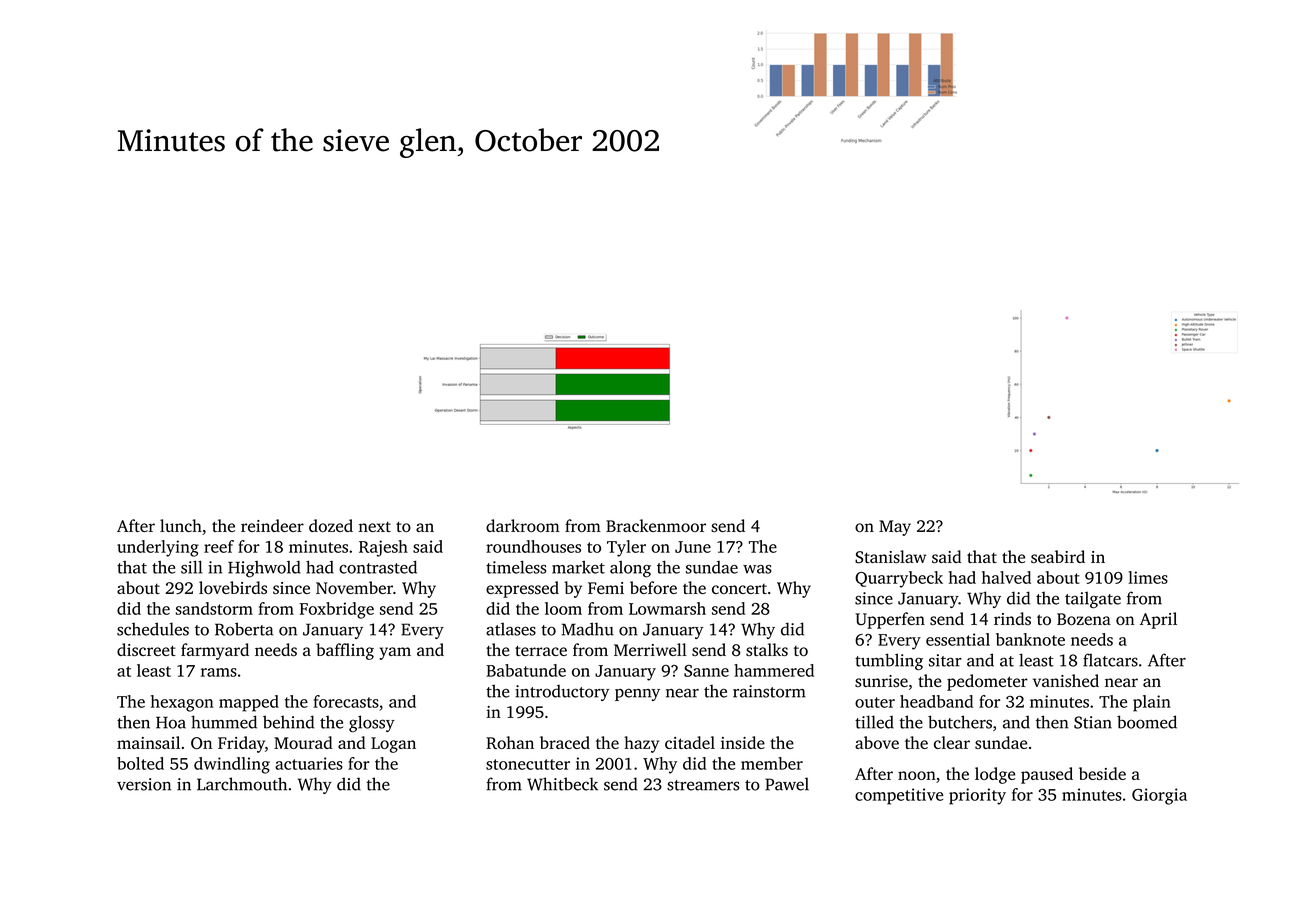 The height and width of the screenshot is (924, 1308). What do you see at coordinates (656, 525) in the screenshot?
I see `Brackenmoor` at bounding box center [656, 525].
